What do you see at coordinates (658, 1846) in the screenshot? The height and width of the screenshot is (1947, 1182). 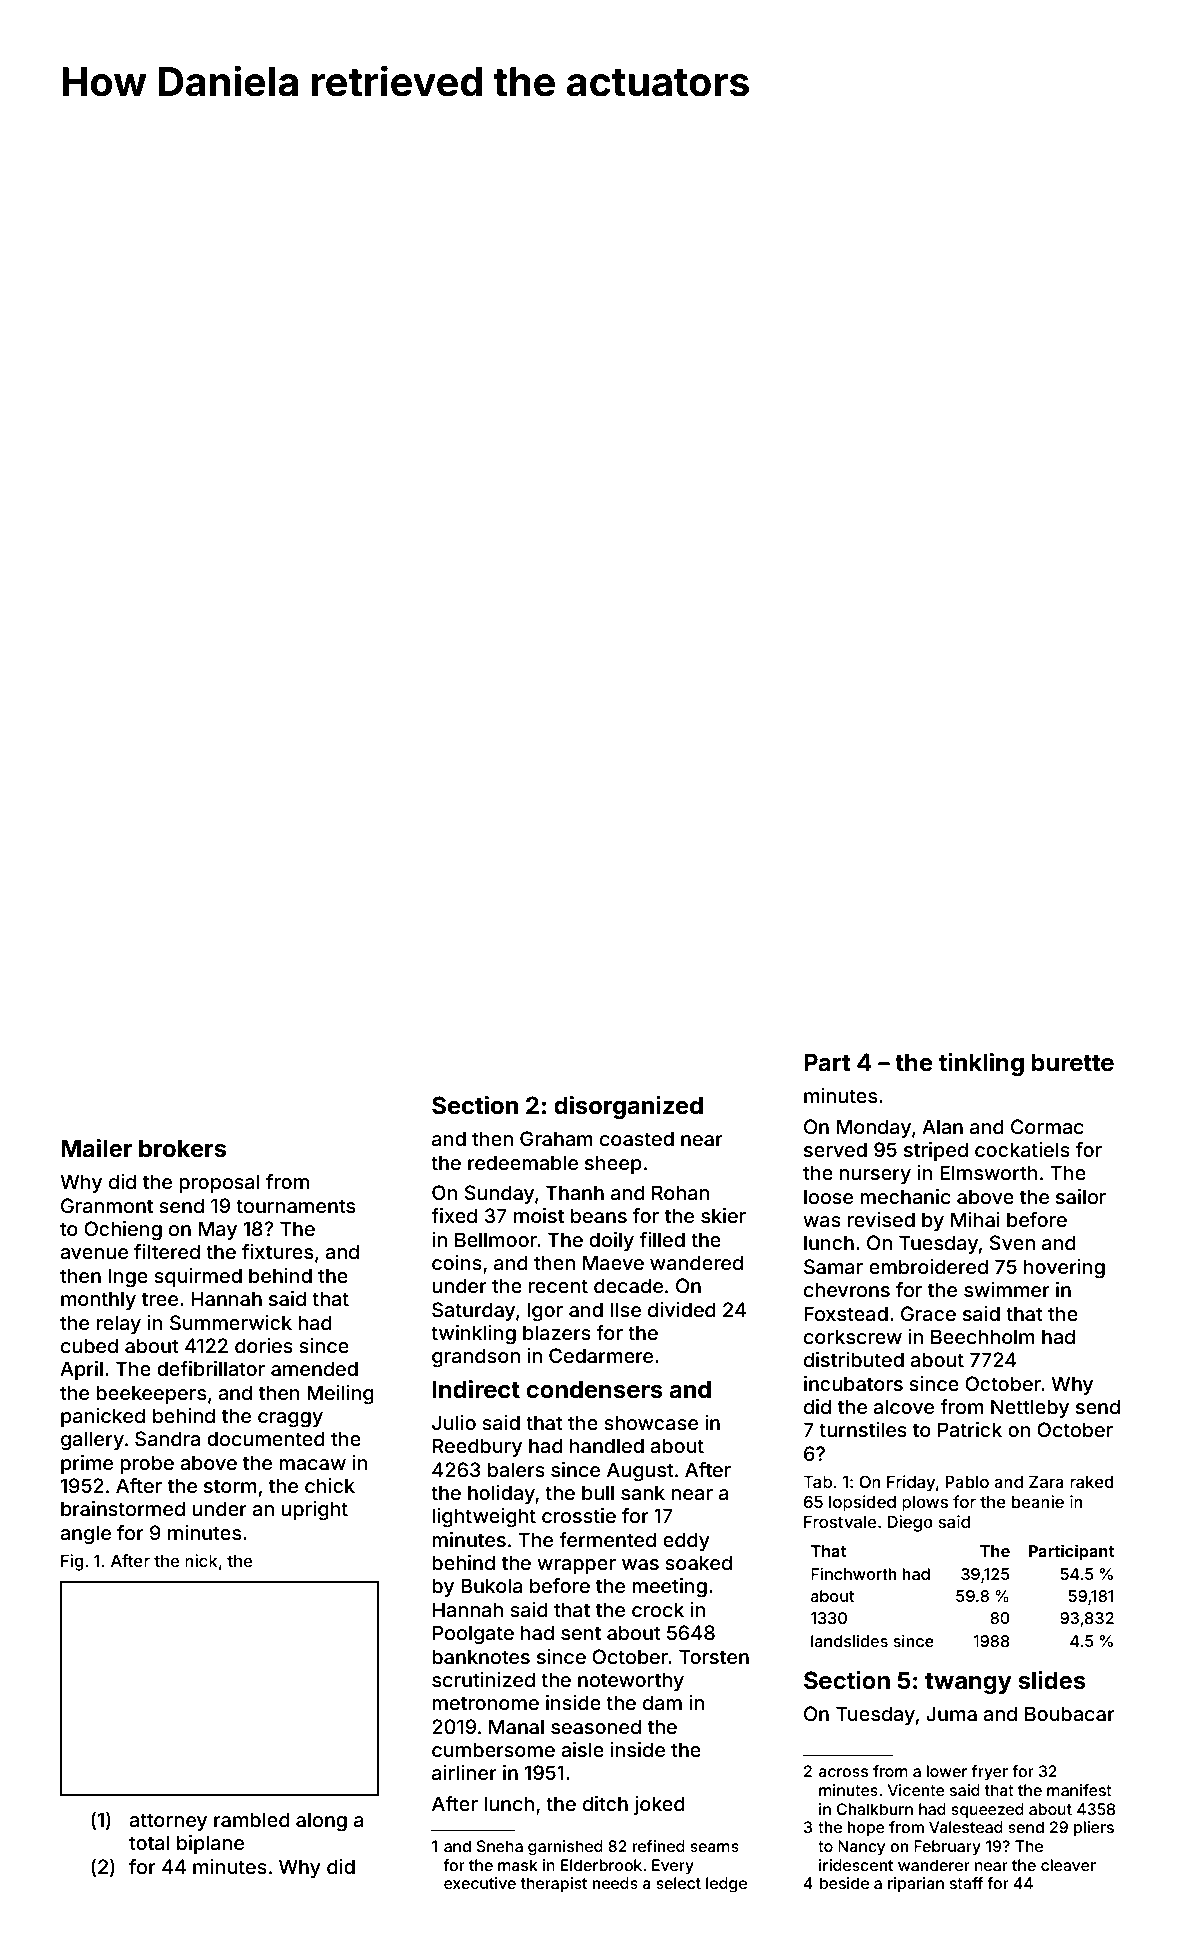 I see `refined` at bounding box center [658, 1846].
